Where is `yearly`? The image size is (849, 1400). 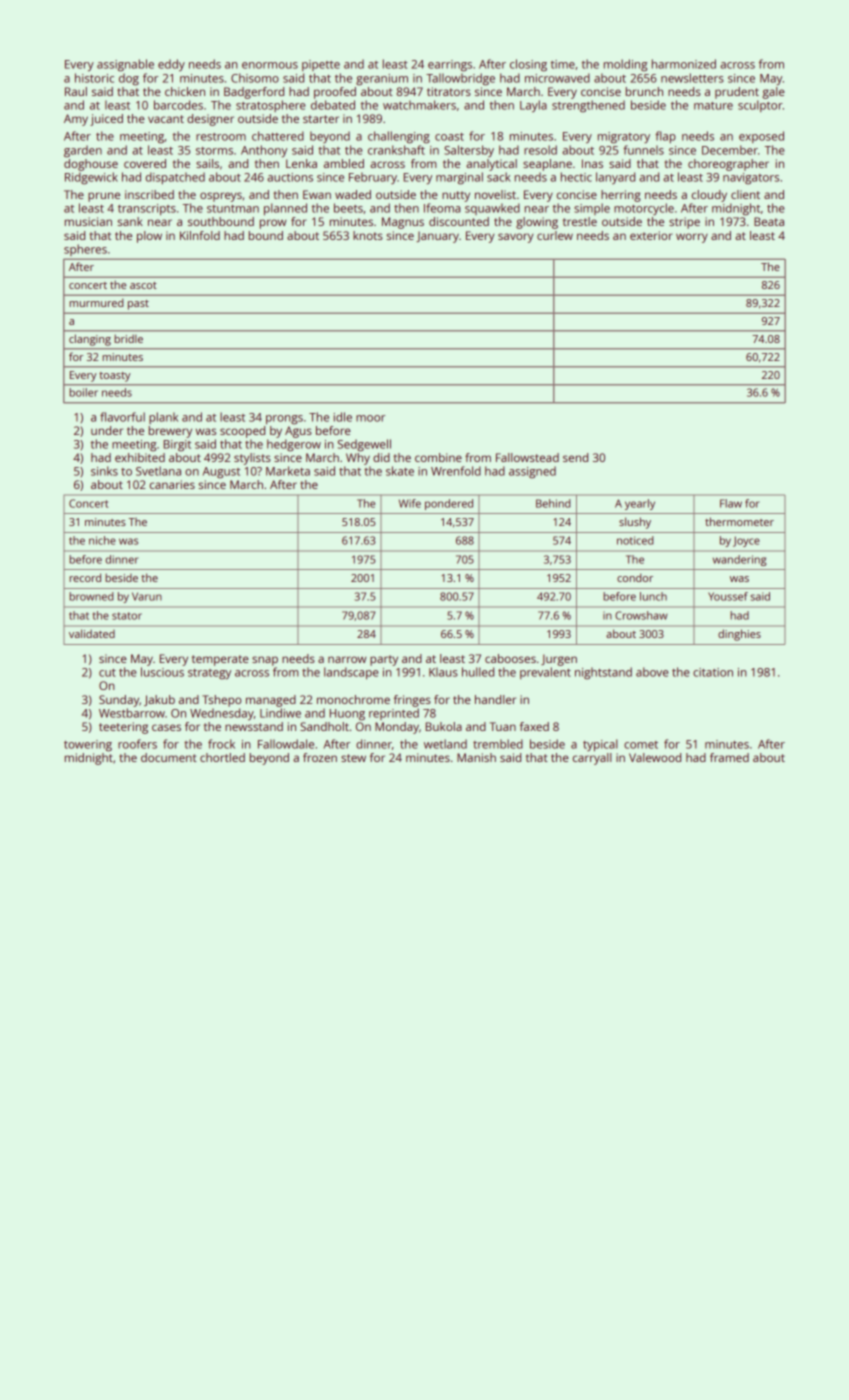 yearly is located at coordinates (640, 504).
